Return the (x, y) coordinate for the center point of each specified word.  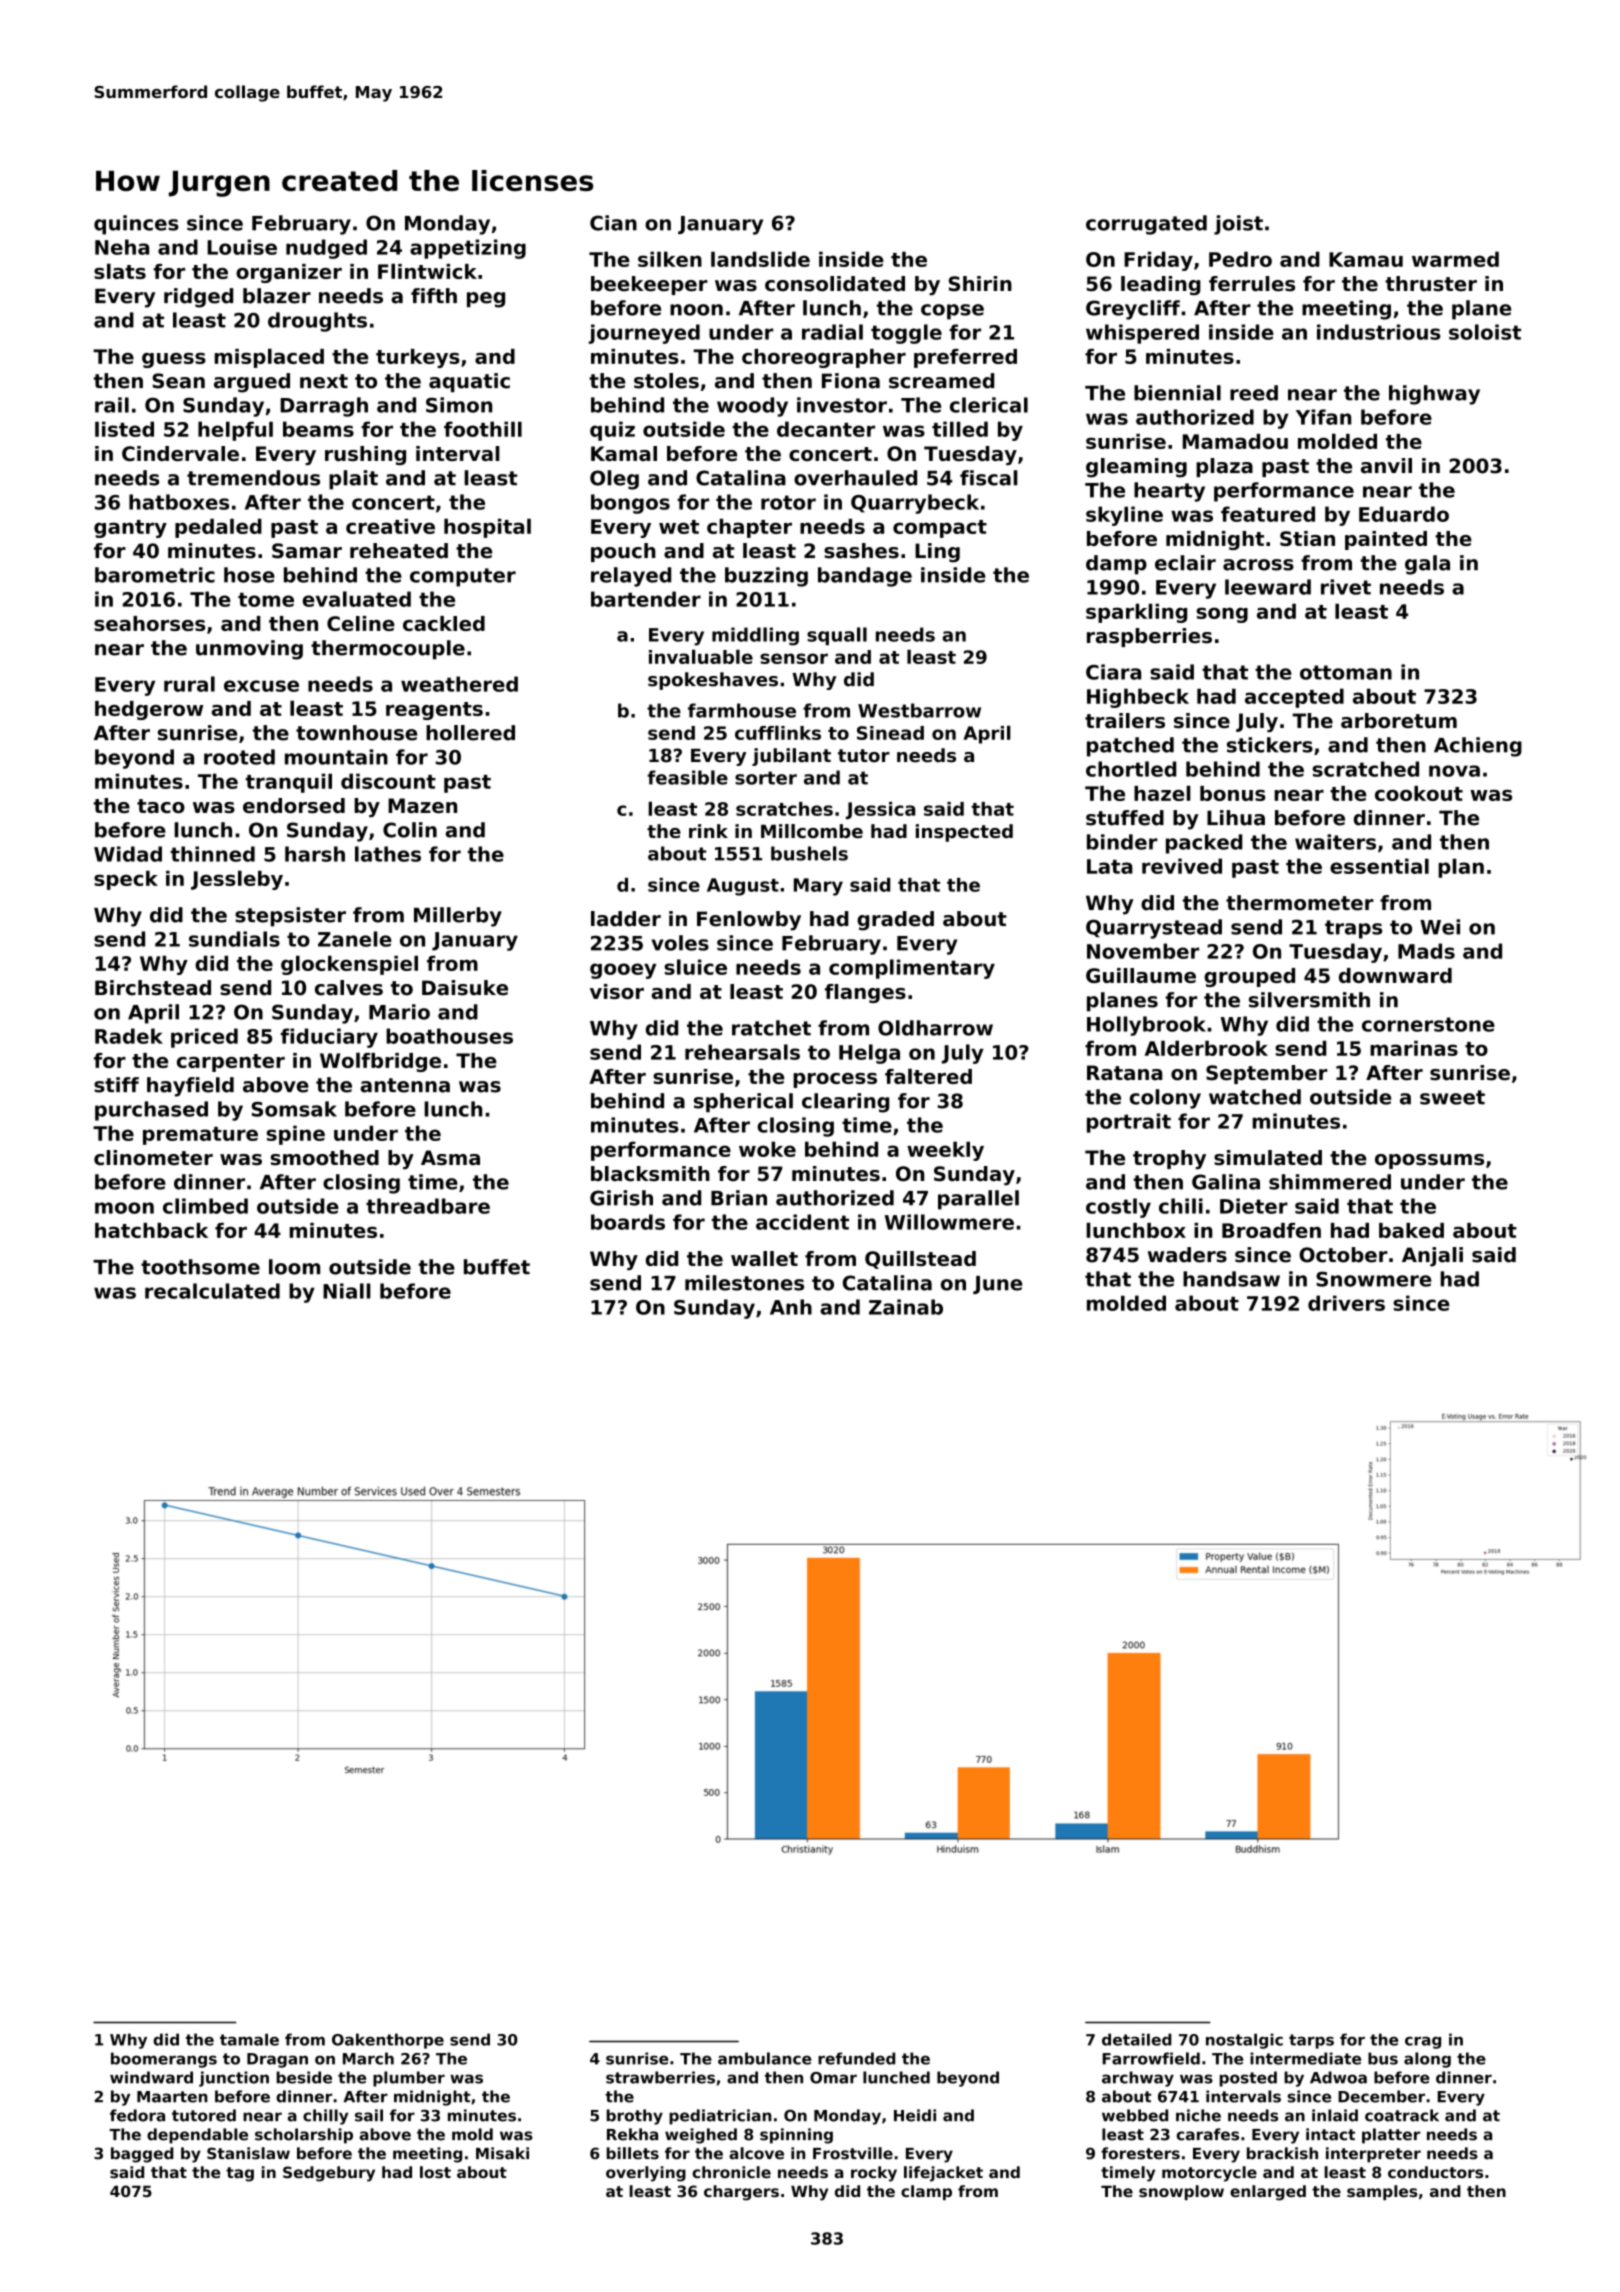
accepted (1294, 698)
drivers (1346, 1303)
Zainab (906, 1307)
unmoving (249, 650)
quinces (136, 225)
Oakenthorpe (388, 2041)
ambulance (764, 2058)
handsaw (1231, 1279)
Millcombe (812, 831)
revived (1182, 866)
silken (670, 259)
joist (1238, 225)
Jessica (881, 811)
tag (240, 2174)
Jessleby (237, 880)
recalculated (212, 1291)
